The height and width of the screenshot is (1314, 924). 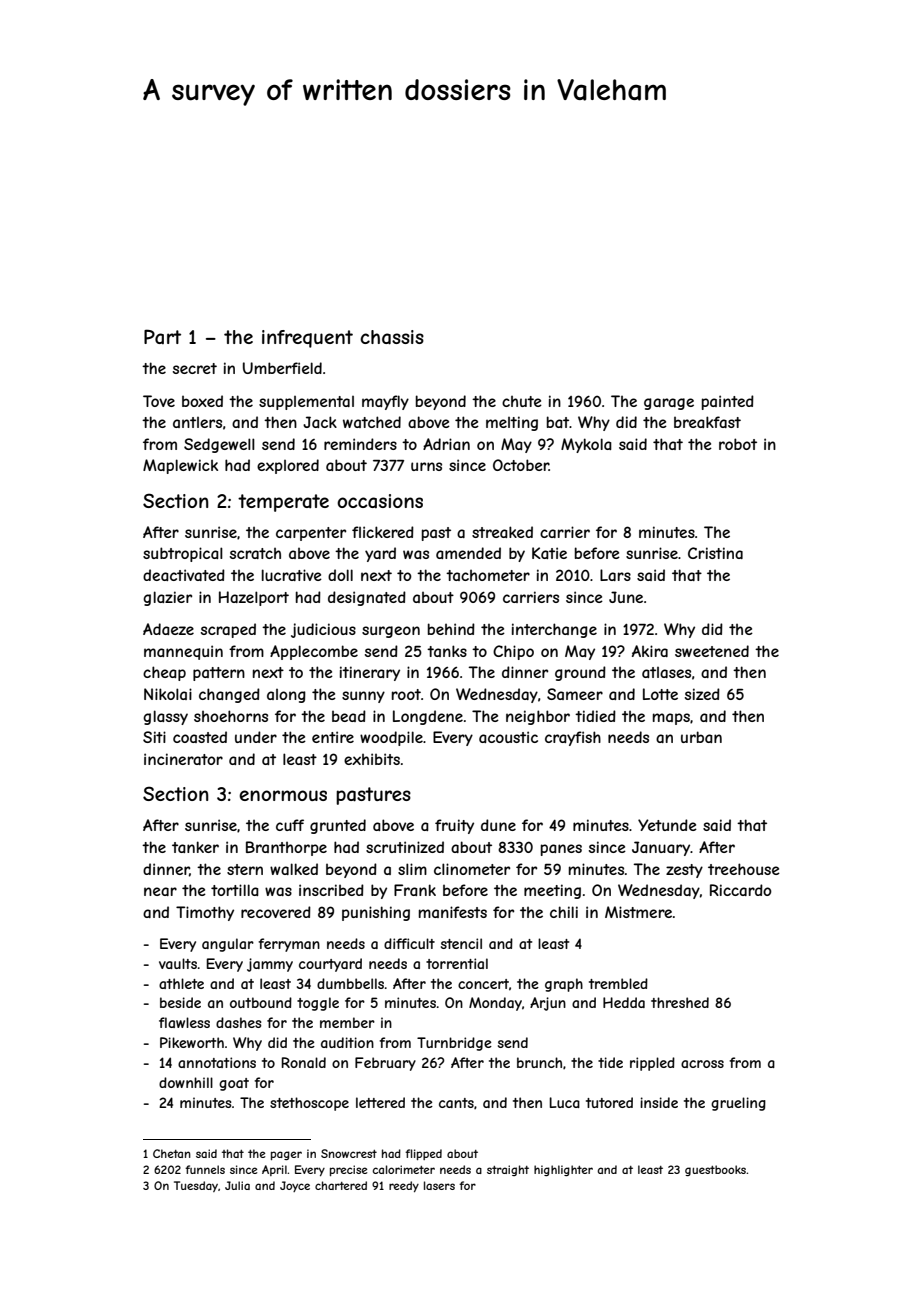 I want to click on tanker, so click(x=195, y=847).
